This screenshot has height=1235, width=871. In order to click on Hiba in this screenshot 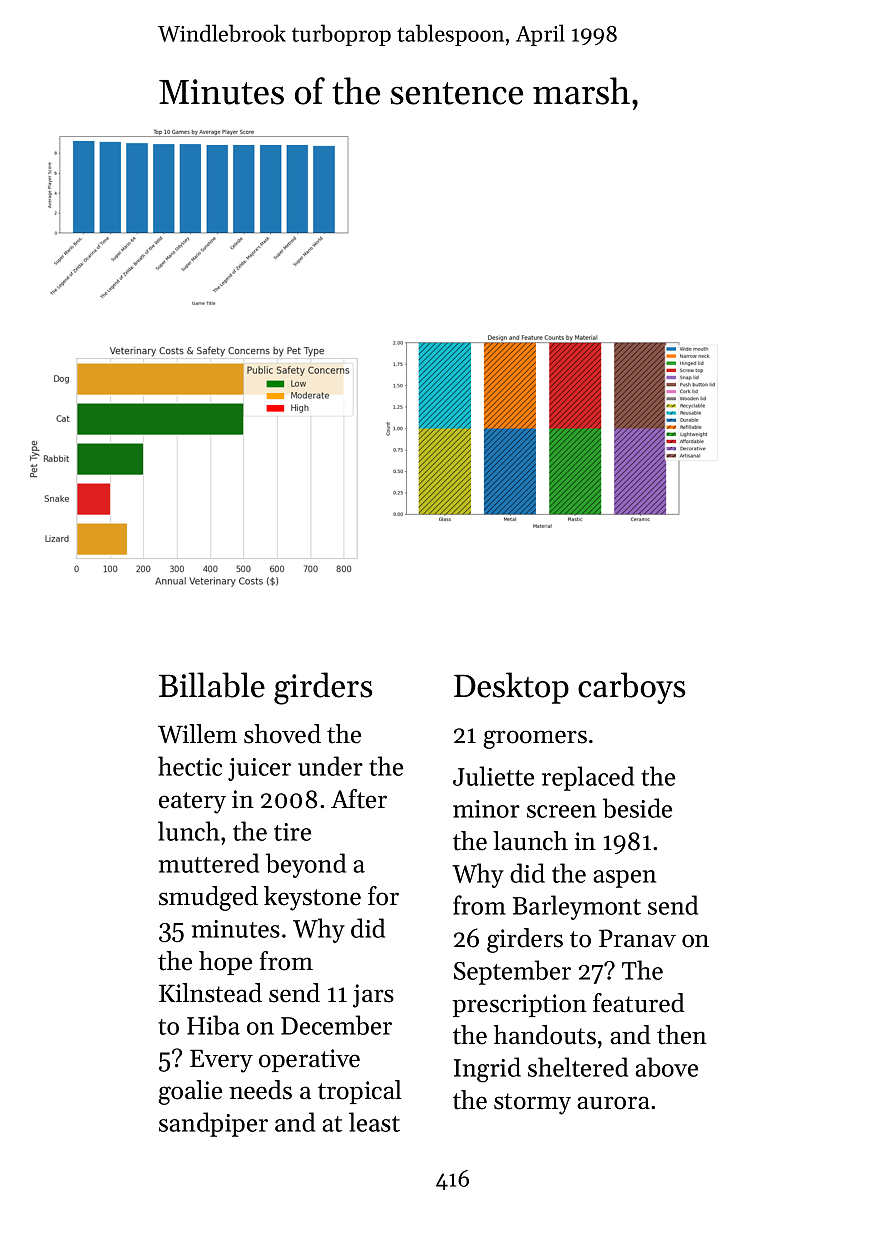, I will do `click(213, 1025)`.
